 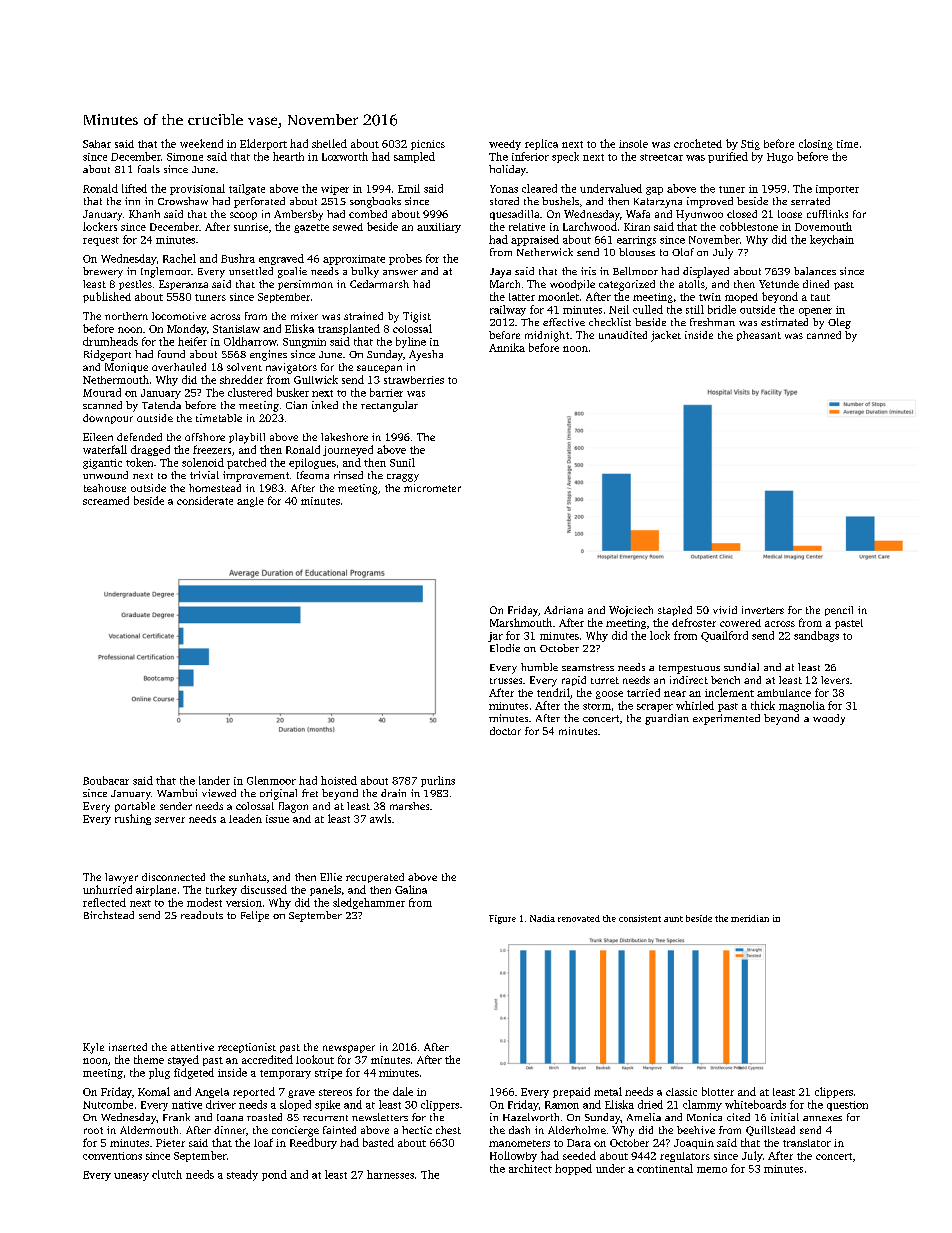 What do you see at coordinates (278, 794) in the document?
I see `original` at bounding box center [278, 794].
